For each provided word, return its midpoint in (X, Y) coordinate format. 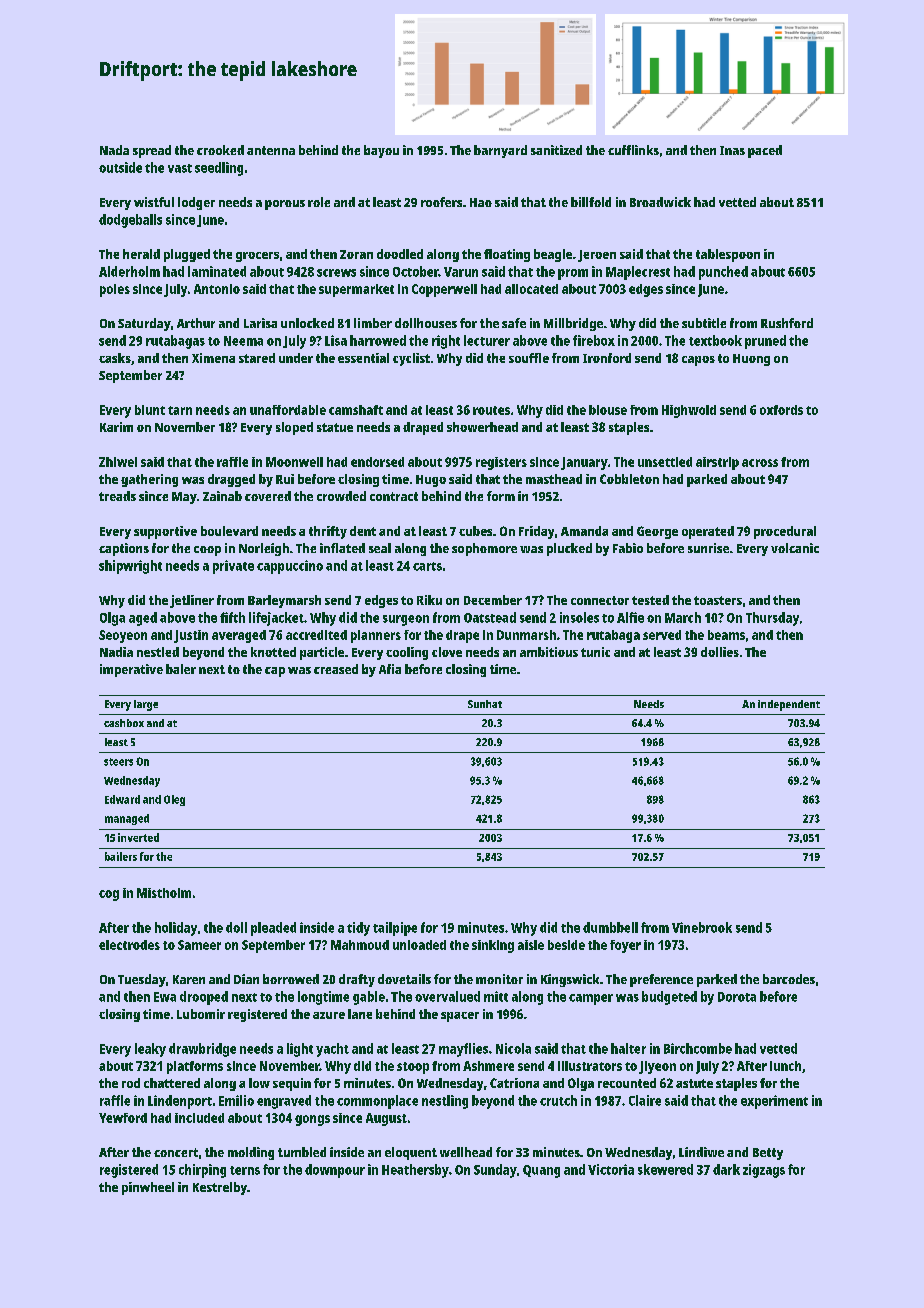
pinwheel (148, 1188)
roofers (441, 202)
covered (268, 496)
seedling (219, 169)
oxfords (781, 410)
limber (373, 323)
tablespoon (728, 255)
